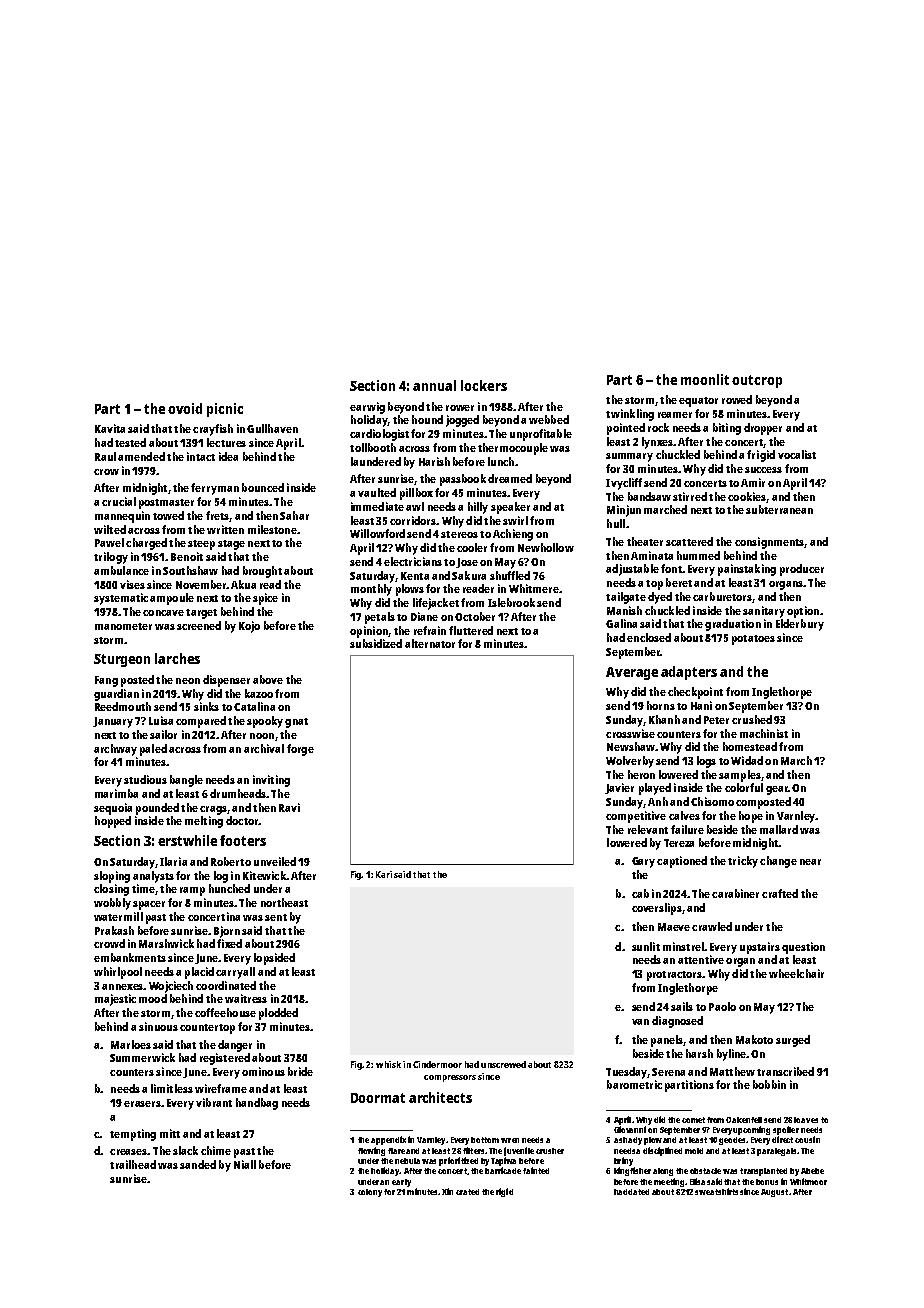  Describe the element at coordinates (695, 693) in the screenshot. I see `checkpoint` at that location.
